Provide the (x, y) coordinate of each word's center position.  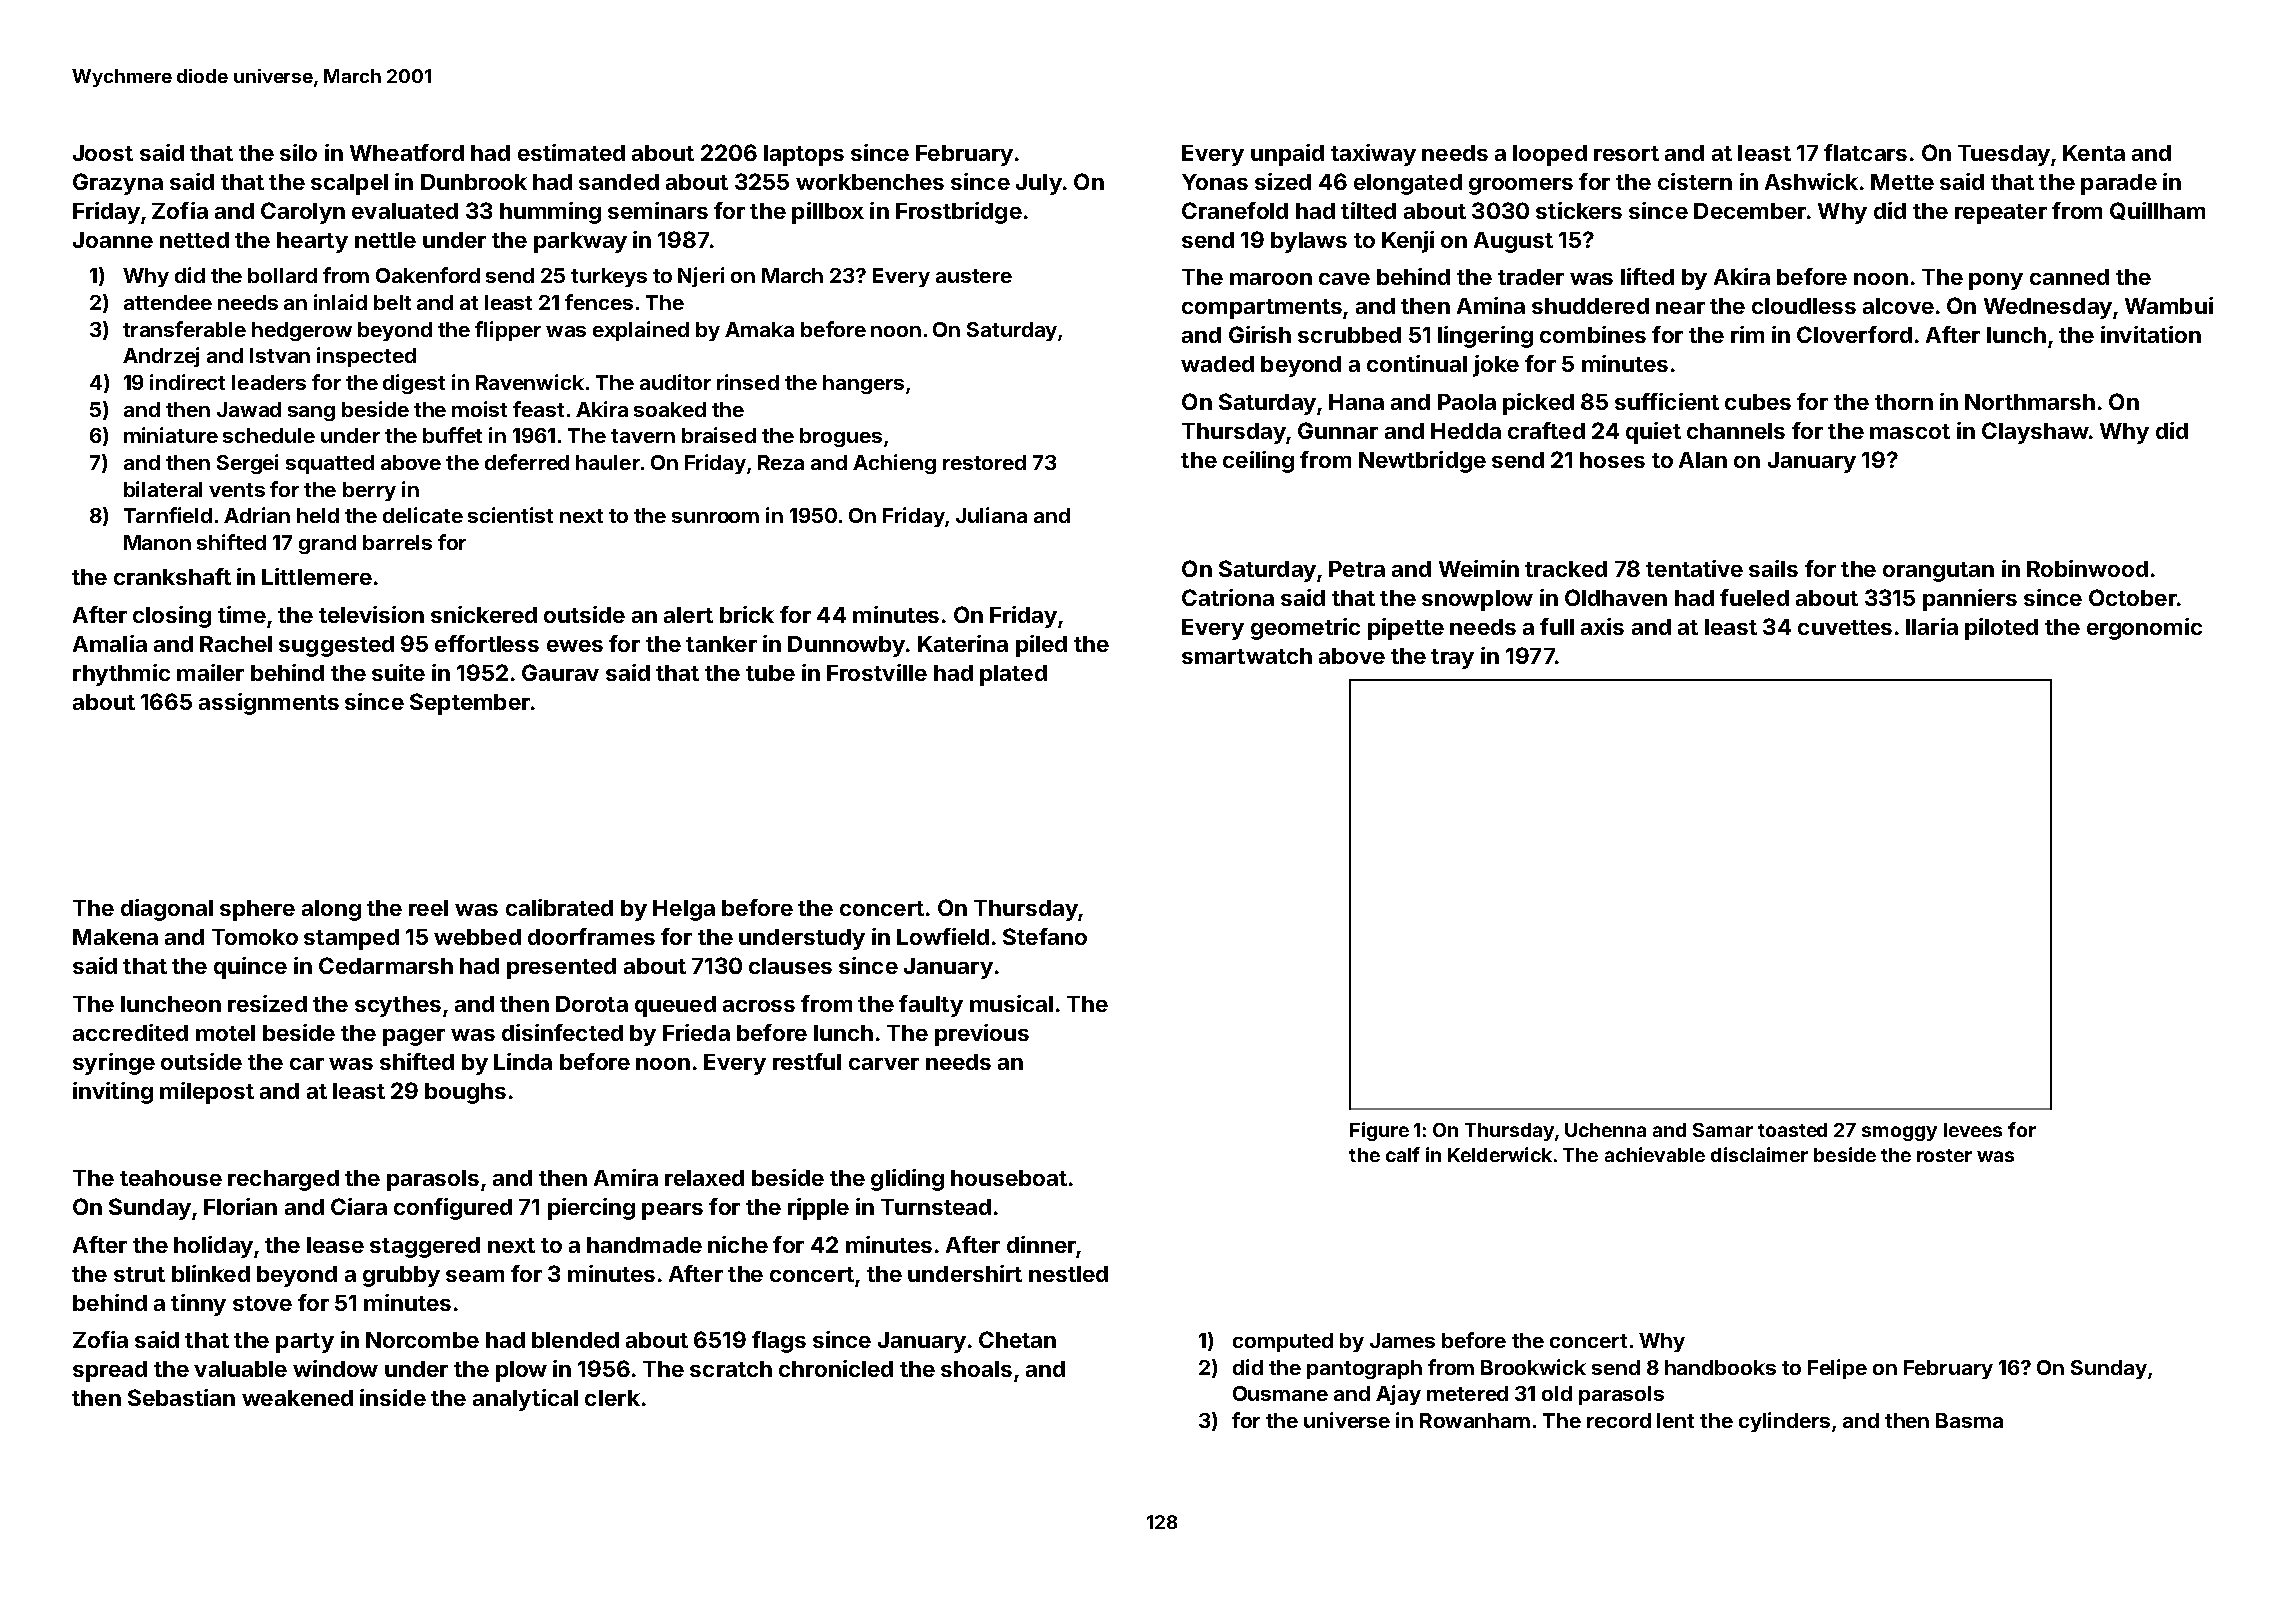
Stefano (1045, 936)
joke (1496, 366)
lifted (1647, 276)
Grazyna (118, 184)
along (331, 910)
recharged (283, 1180)
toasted (1792, 1130)
